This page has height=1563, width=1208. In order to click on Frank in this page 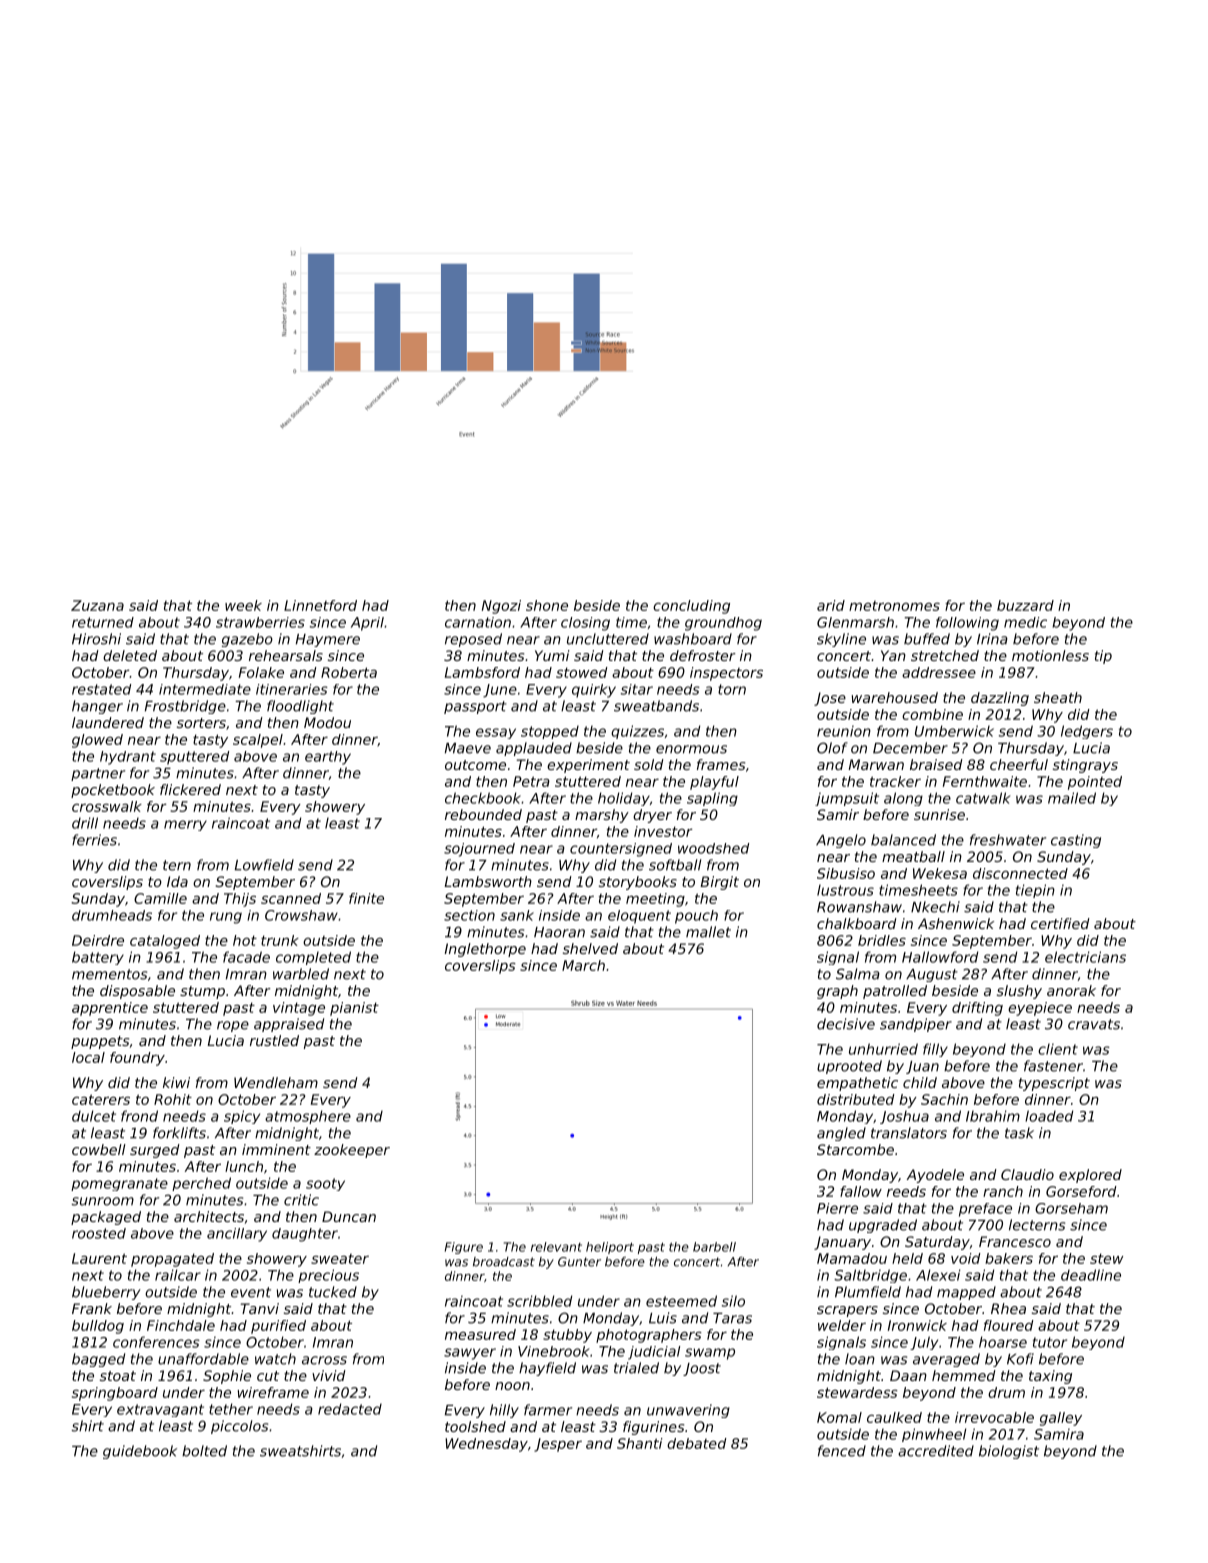, I will do `click(92, 1308)`.
